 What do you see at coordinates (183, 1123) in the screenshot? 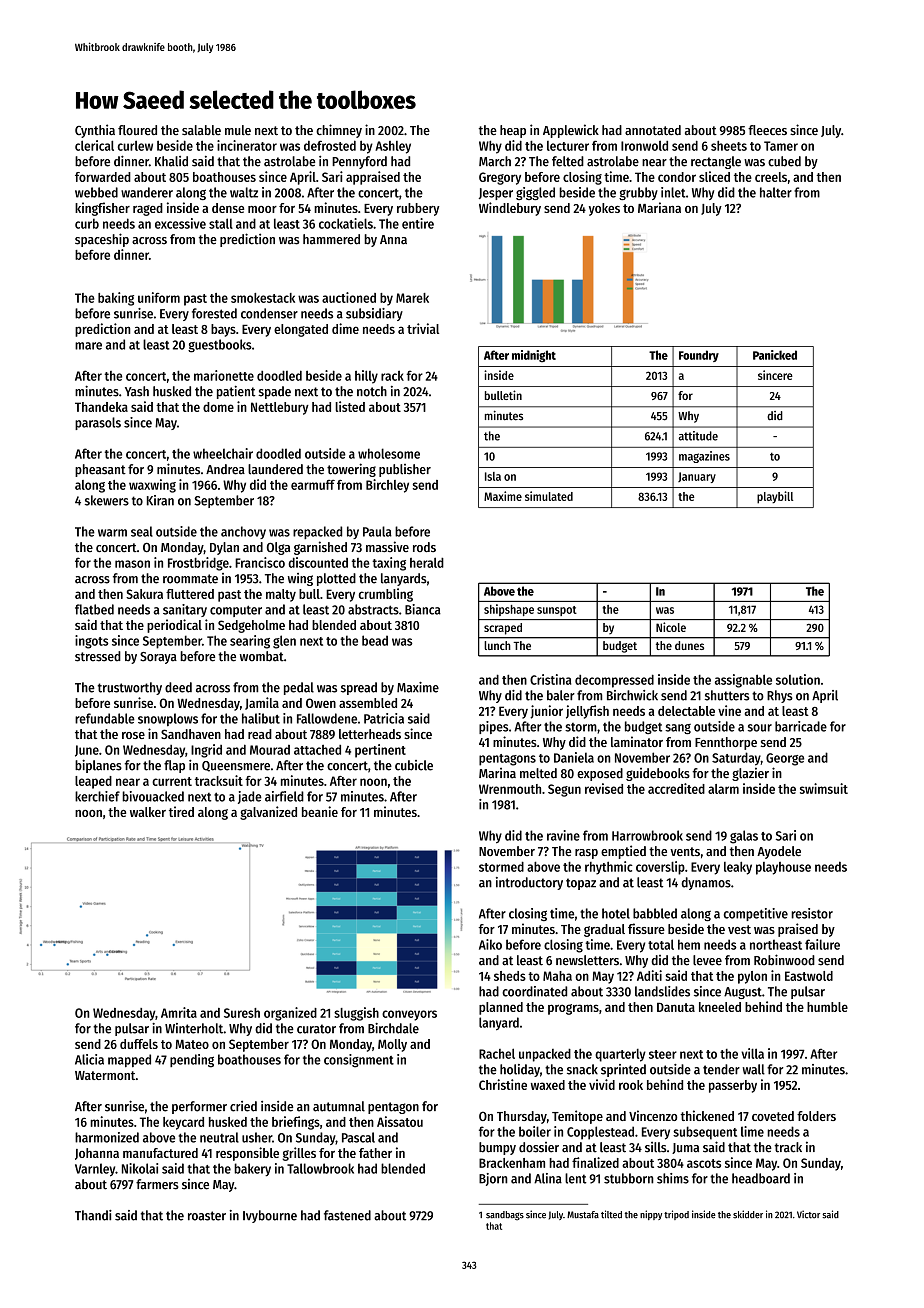
I see `keycard` at bounding box center [183, 1123].
